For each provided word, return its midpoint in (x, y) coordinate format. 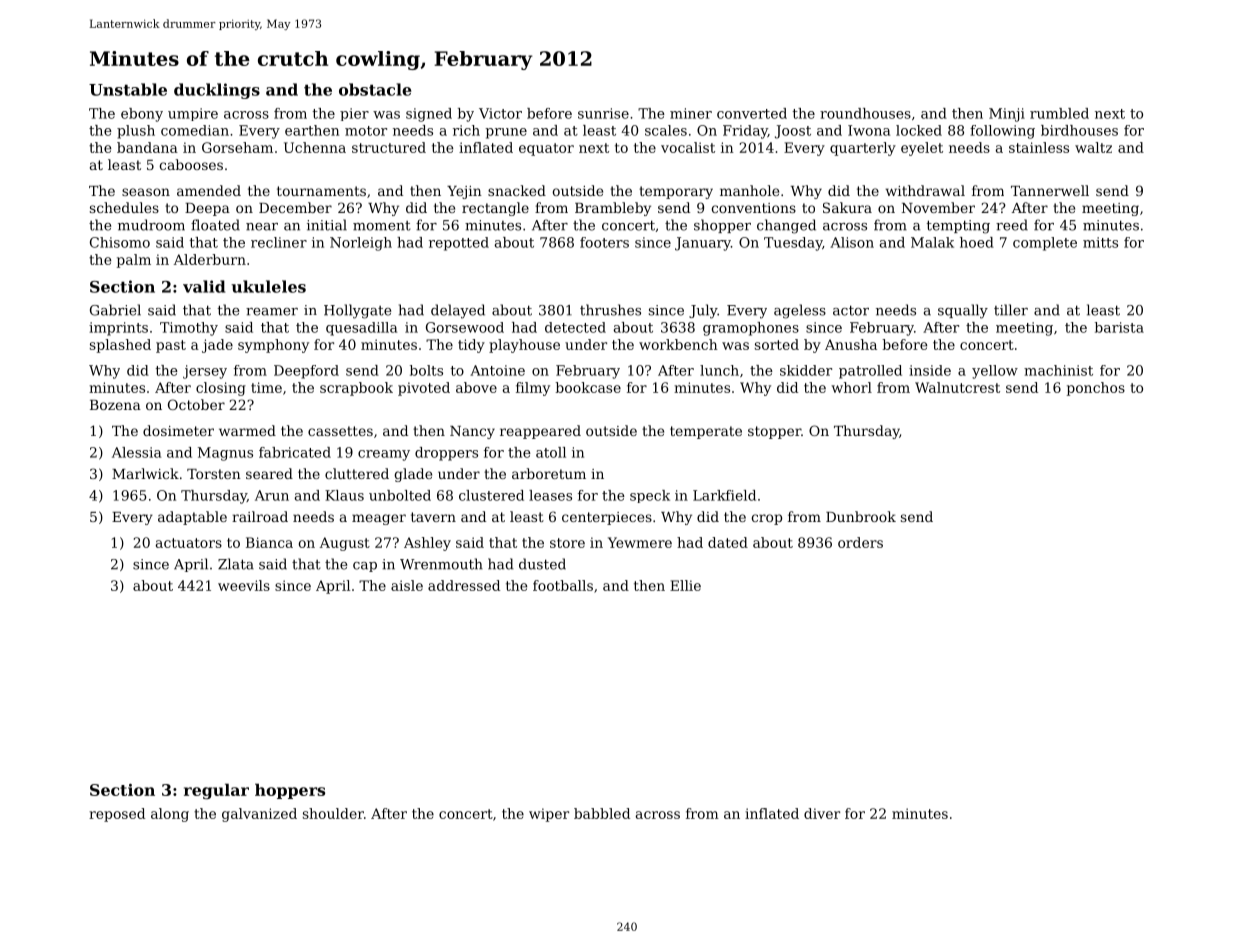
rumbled (1059, 113)
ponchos (1096, 389)
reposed (117, 815)
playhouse (524, 346)
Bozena (115, 405)
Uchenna (315, 147)
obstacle (375, 89)
